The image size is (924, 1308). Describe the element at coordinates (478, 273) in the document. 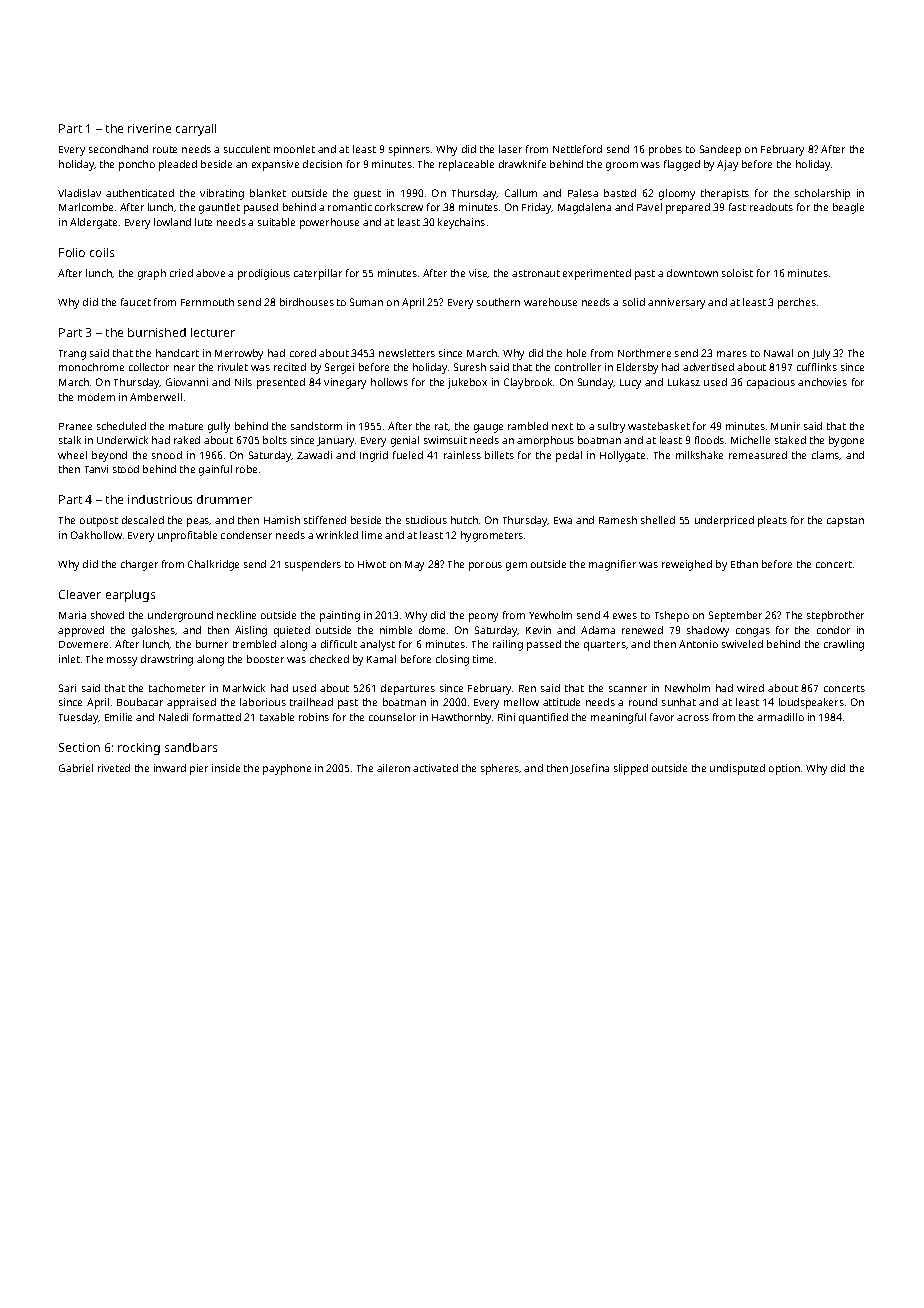

I see `vise` at that location.
